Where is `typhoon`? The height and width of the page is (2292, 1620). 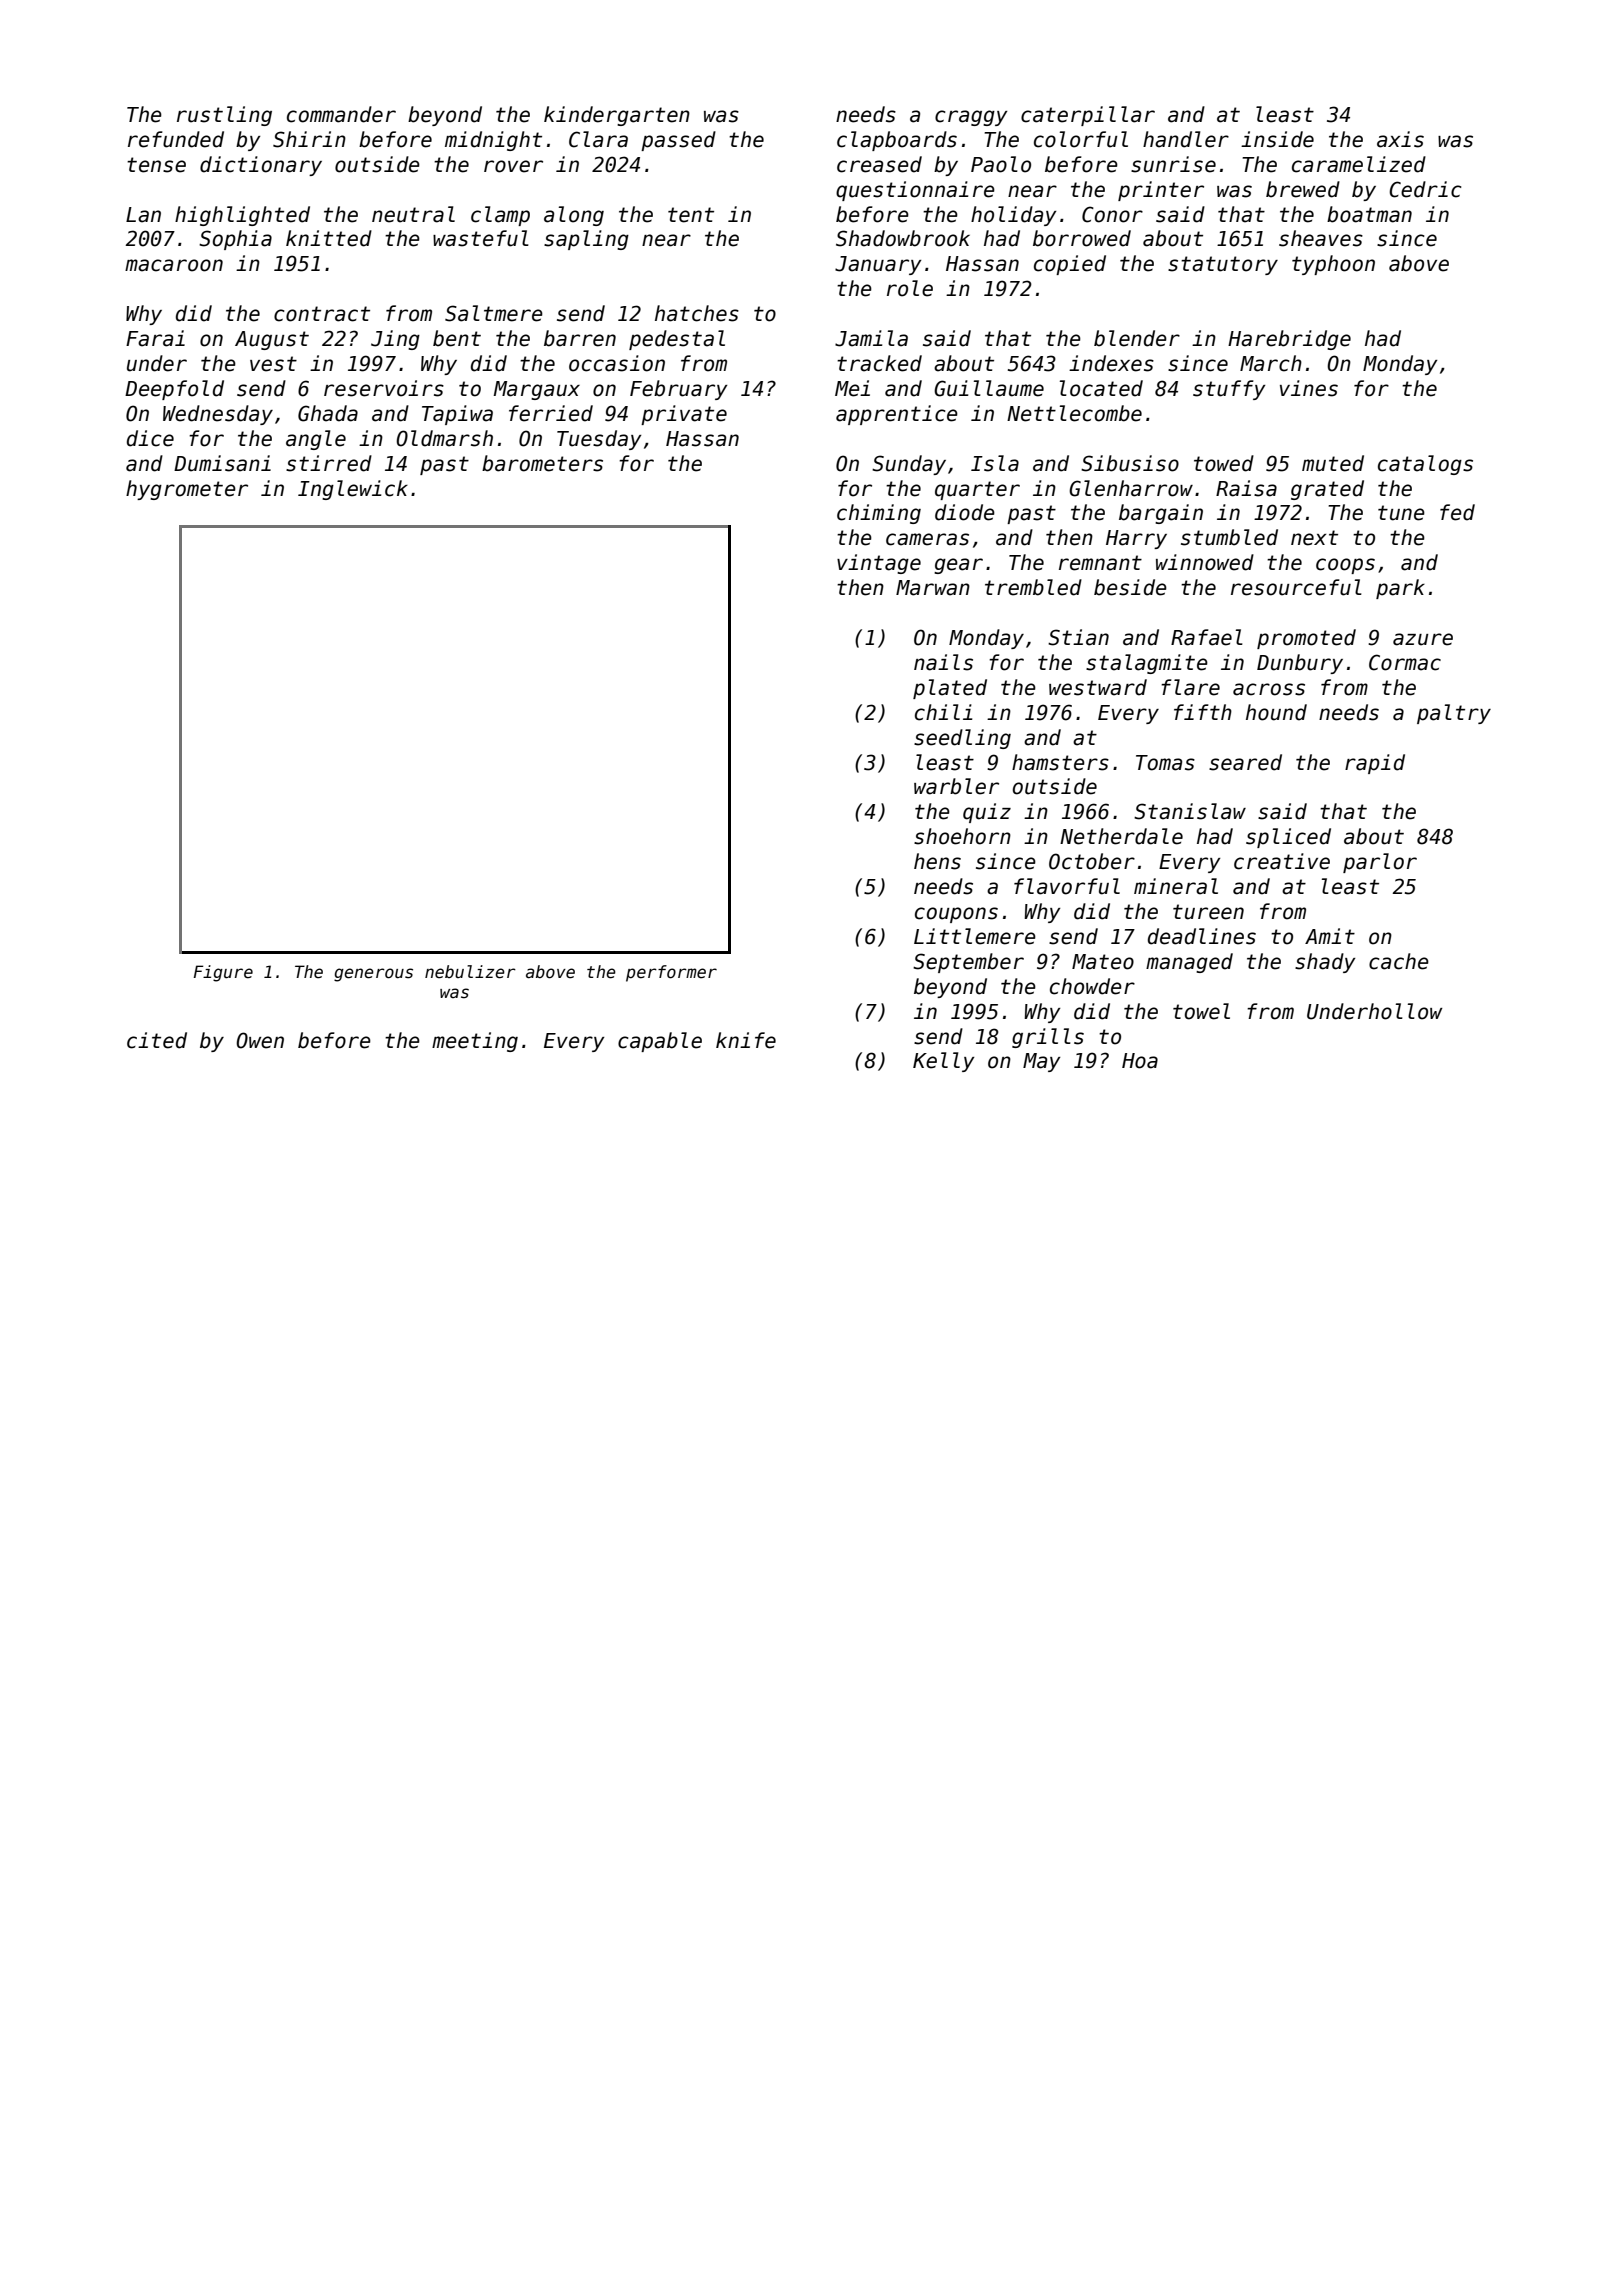 typhoon is located at coordinates (1333, 265).
